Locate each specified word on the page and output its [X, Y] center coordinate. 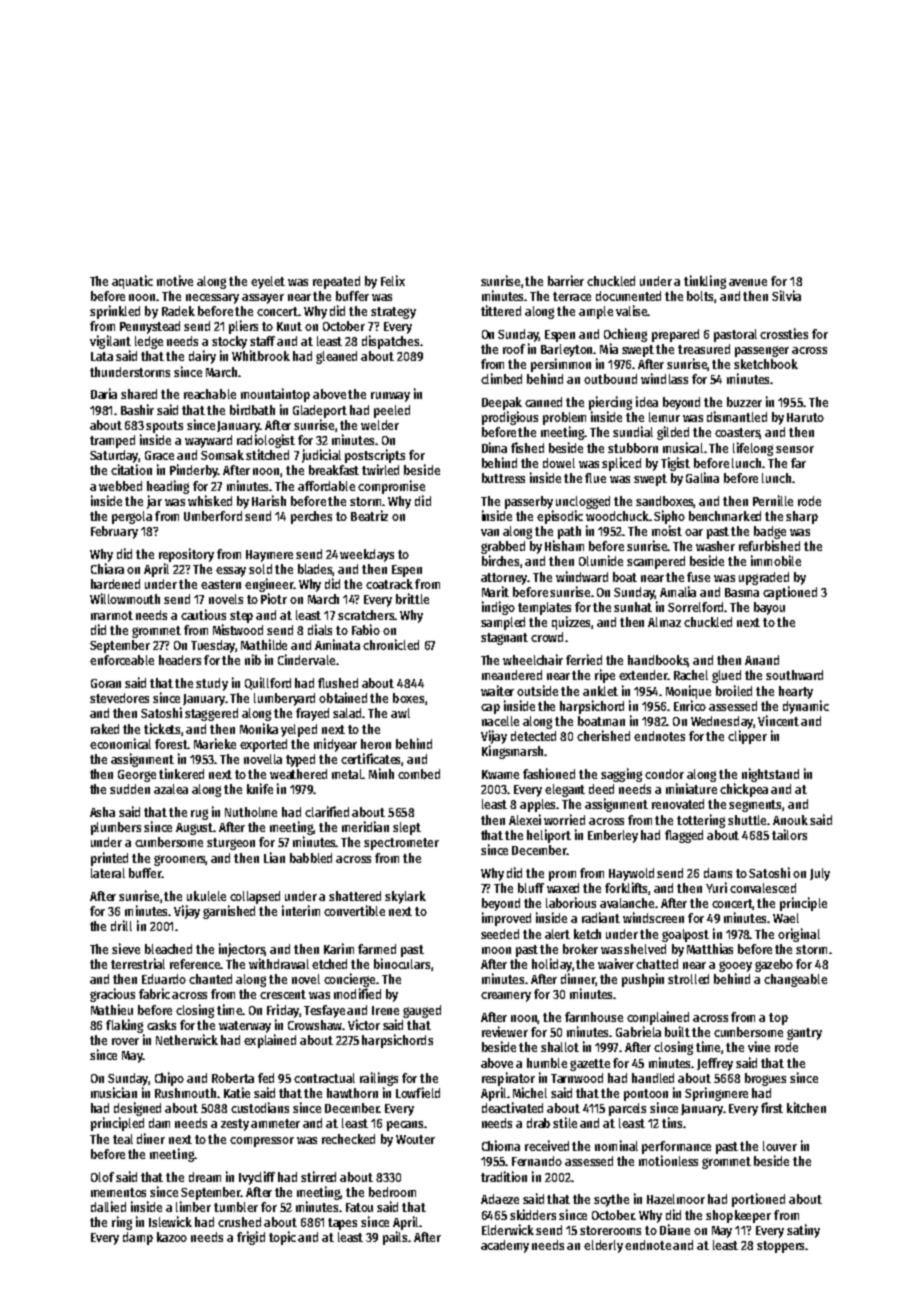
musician [114, 1092]
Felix [393, 280]
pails [395, 1238]
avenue [748, 282]
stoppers [780, 1247]
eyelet [268, 282]
